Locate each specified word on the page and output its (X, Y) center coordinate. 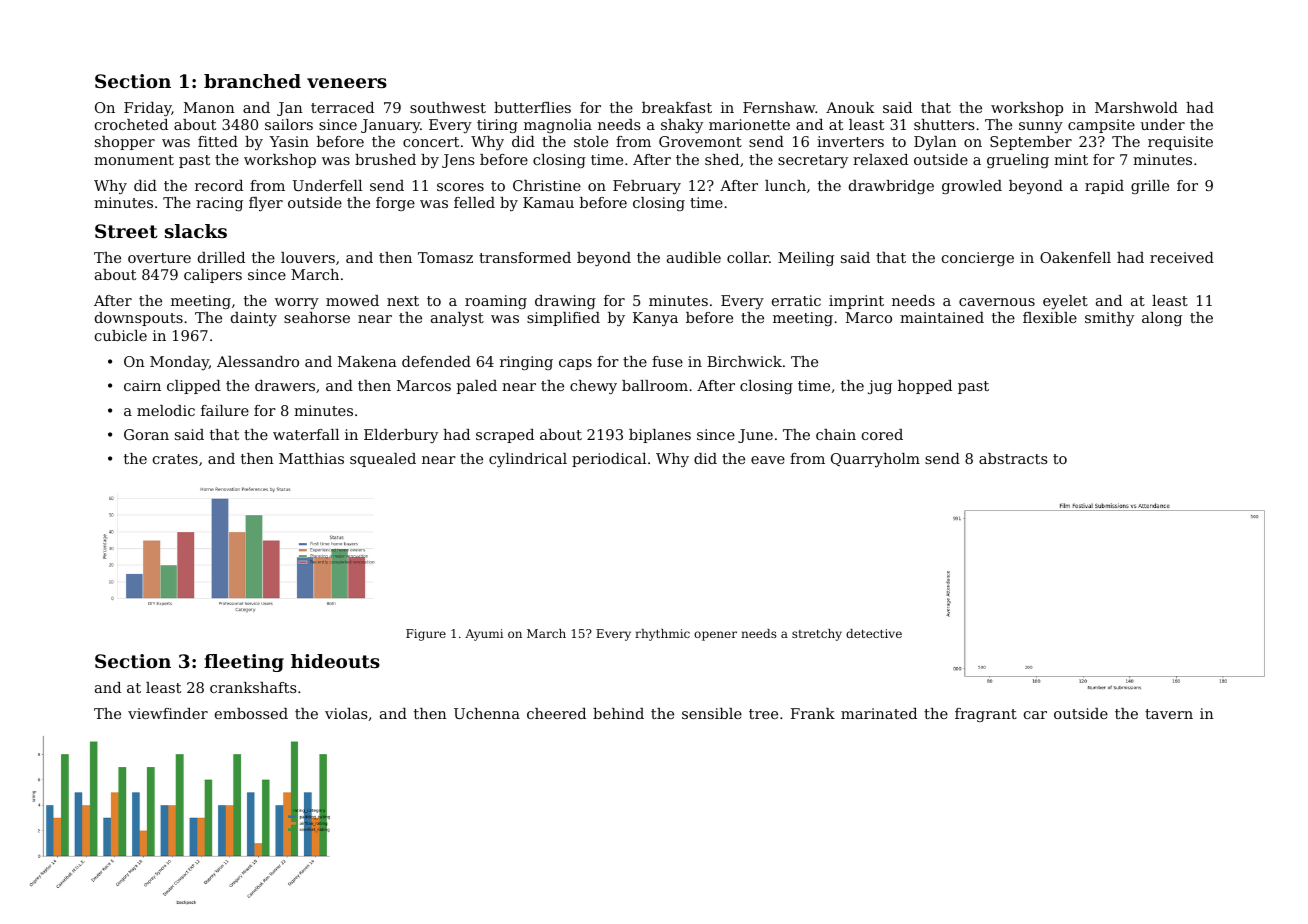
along (1162, 319)
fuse (667, 361)
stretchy (817, 635)
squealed (383, 460)
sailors (289, 124)
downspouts (139, 319)
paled (477, 387)
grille (1150, 187)
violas (346, 713)
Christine (547, 185)
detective (874, 633)
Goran (146, 434)
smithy (1109, 319)
